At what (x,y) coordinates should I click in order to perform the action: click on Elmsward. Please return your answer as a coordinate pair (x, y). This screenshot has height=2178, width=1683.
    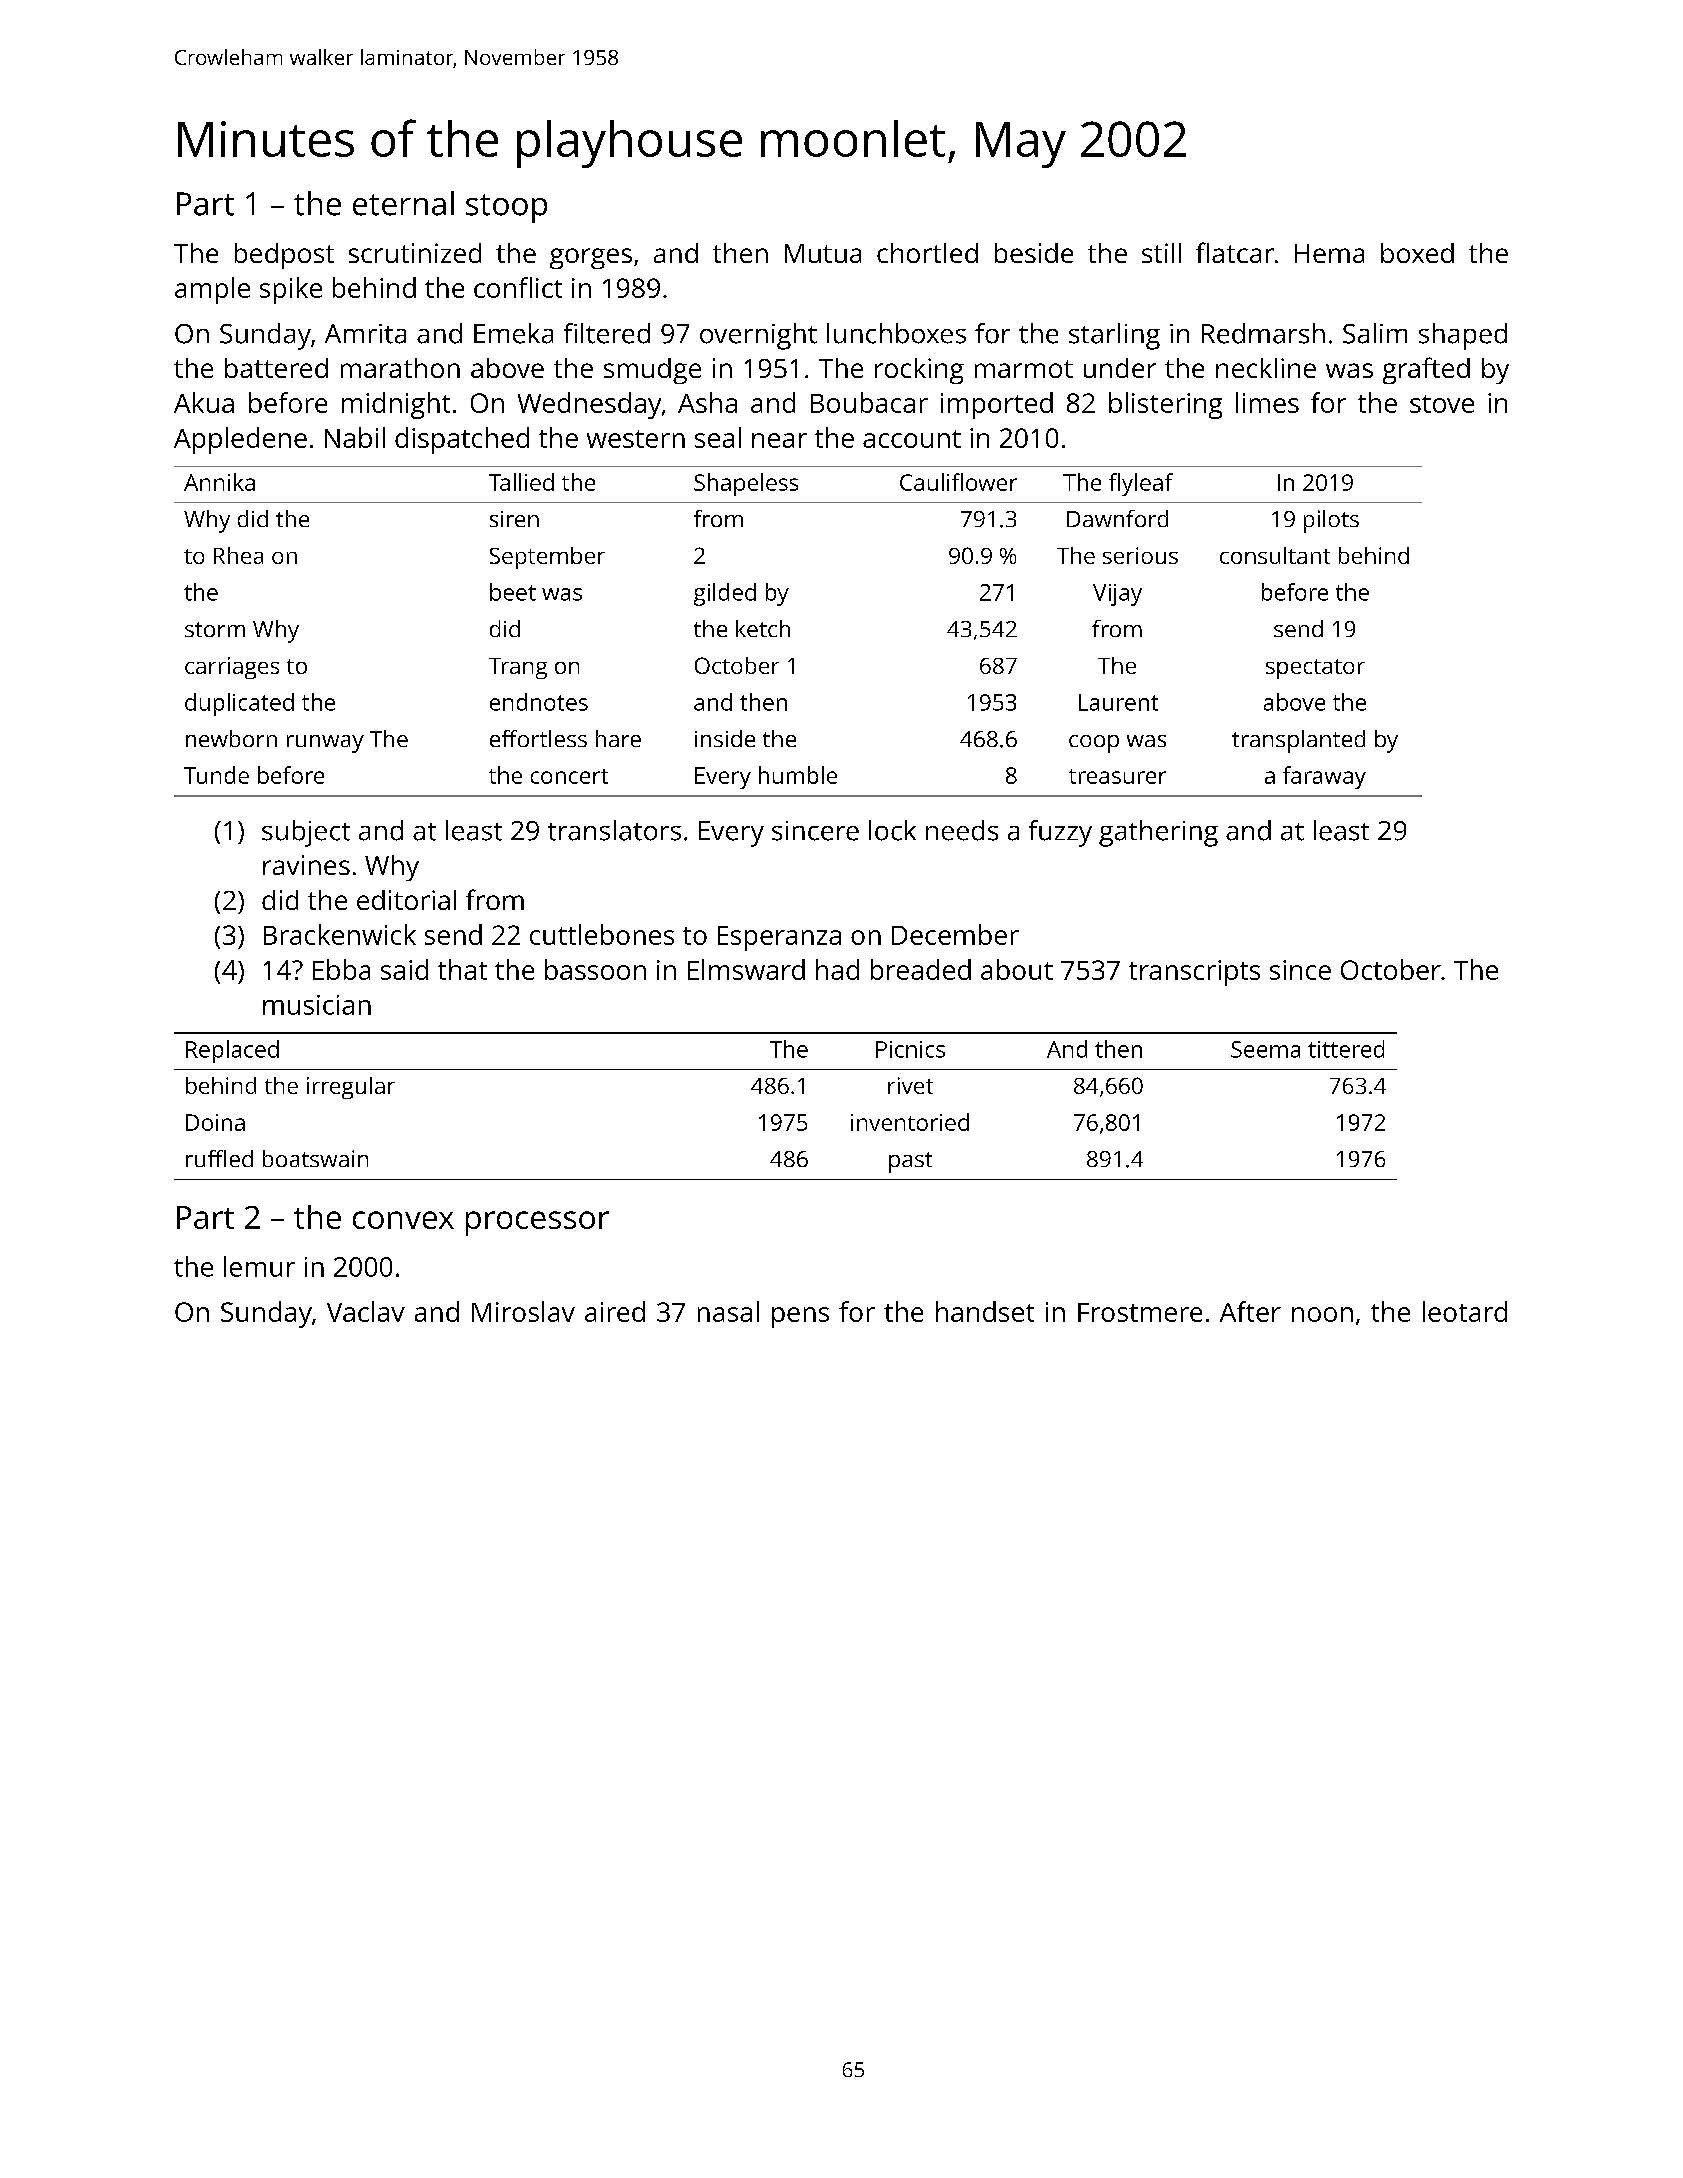
    Looking at the image, I should click on (746, 969).
